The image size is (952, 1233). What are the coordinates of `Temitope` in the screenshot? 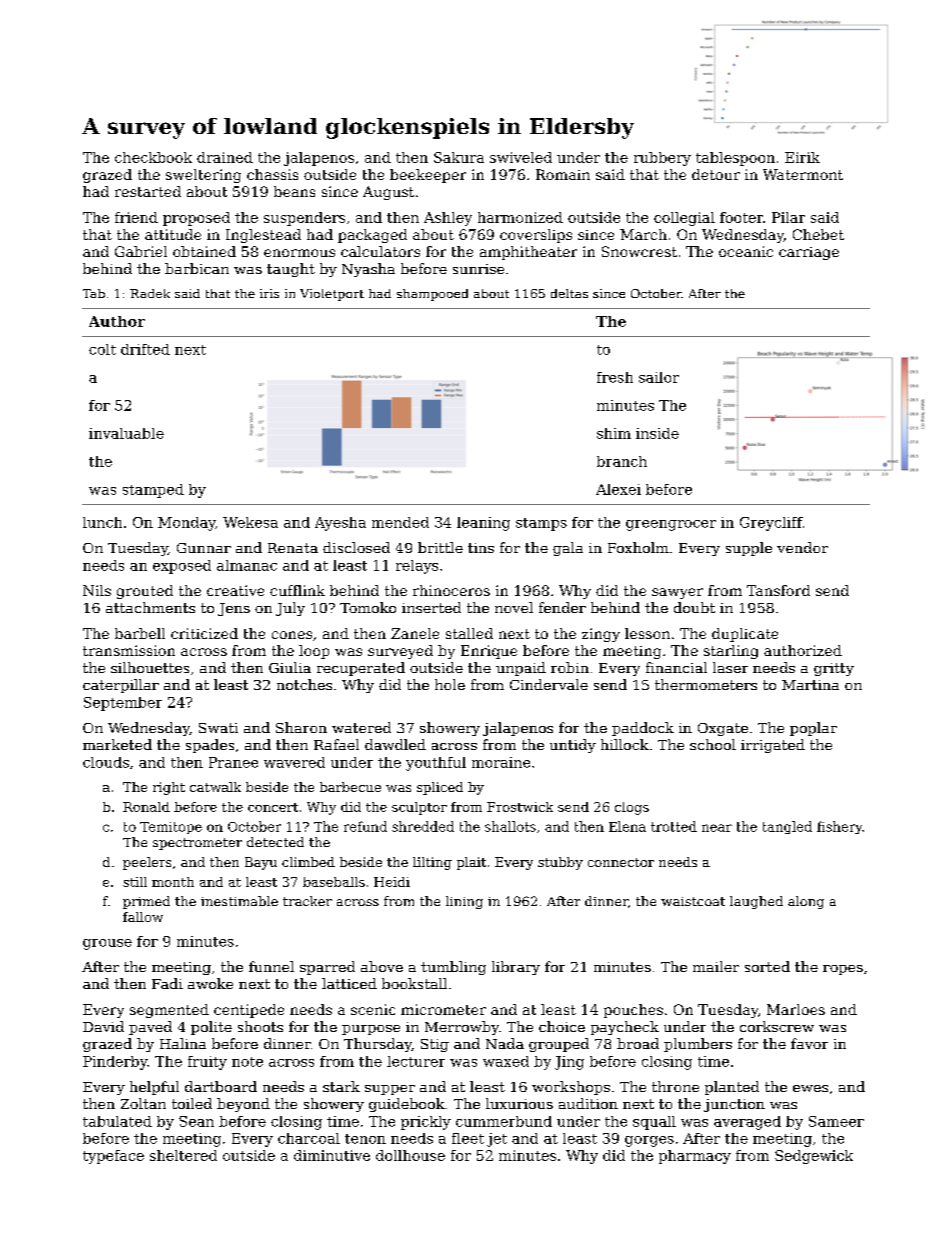 It's located at (171, 828).
